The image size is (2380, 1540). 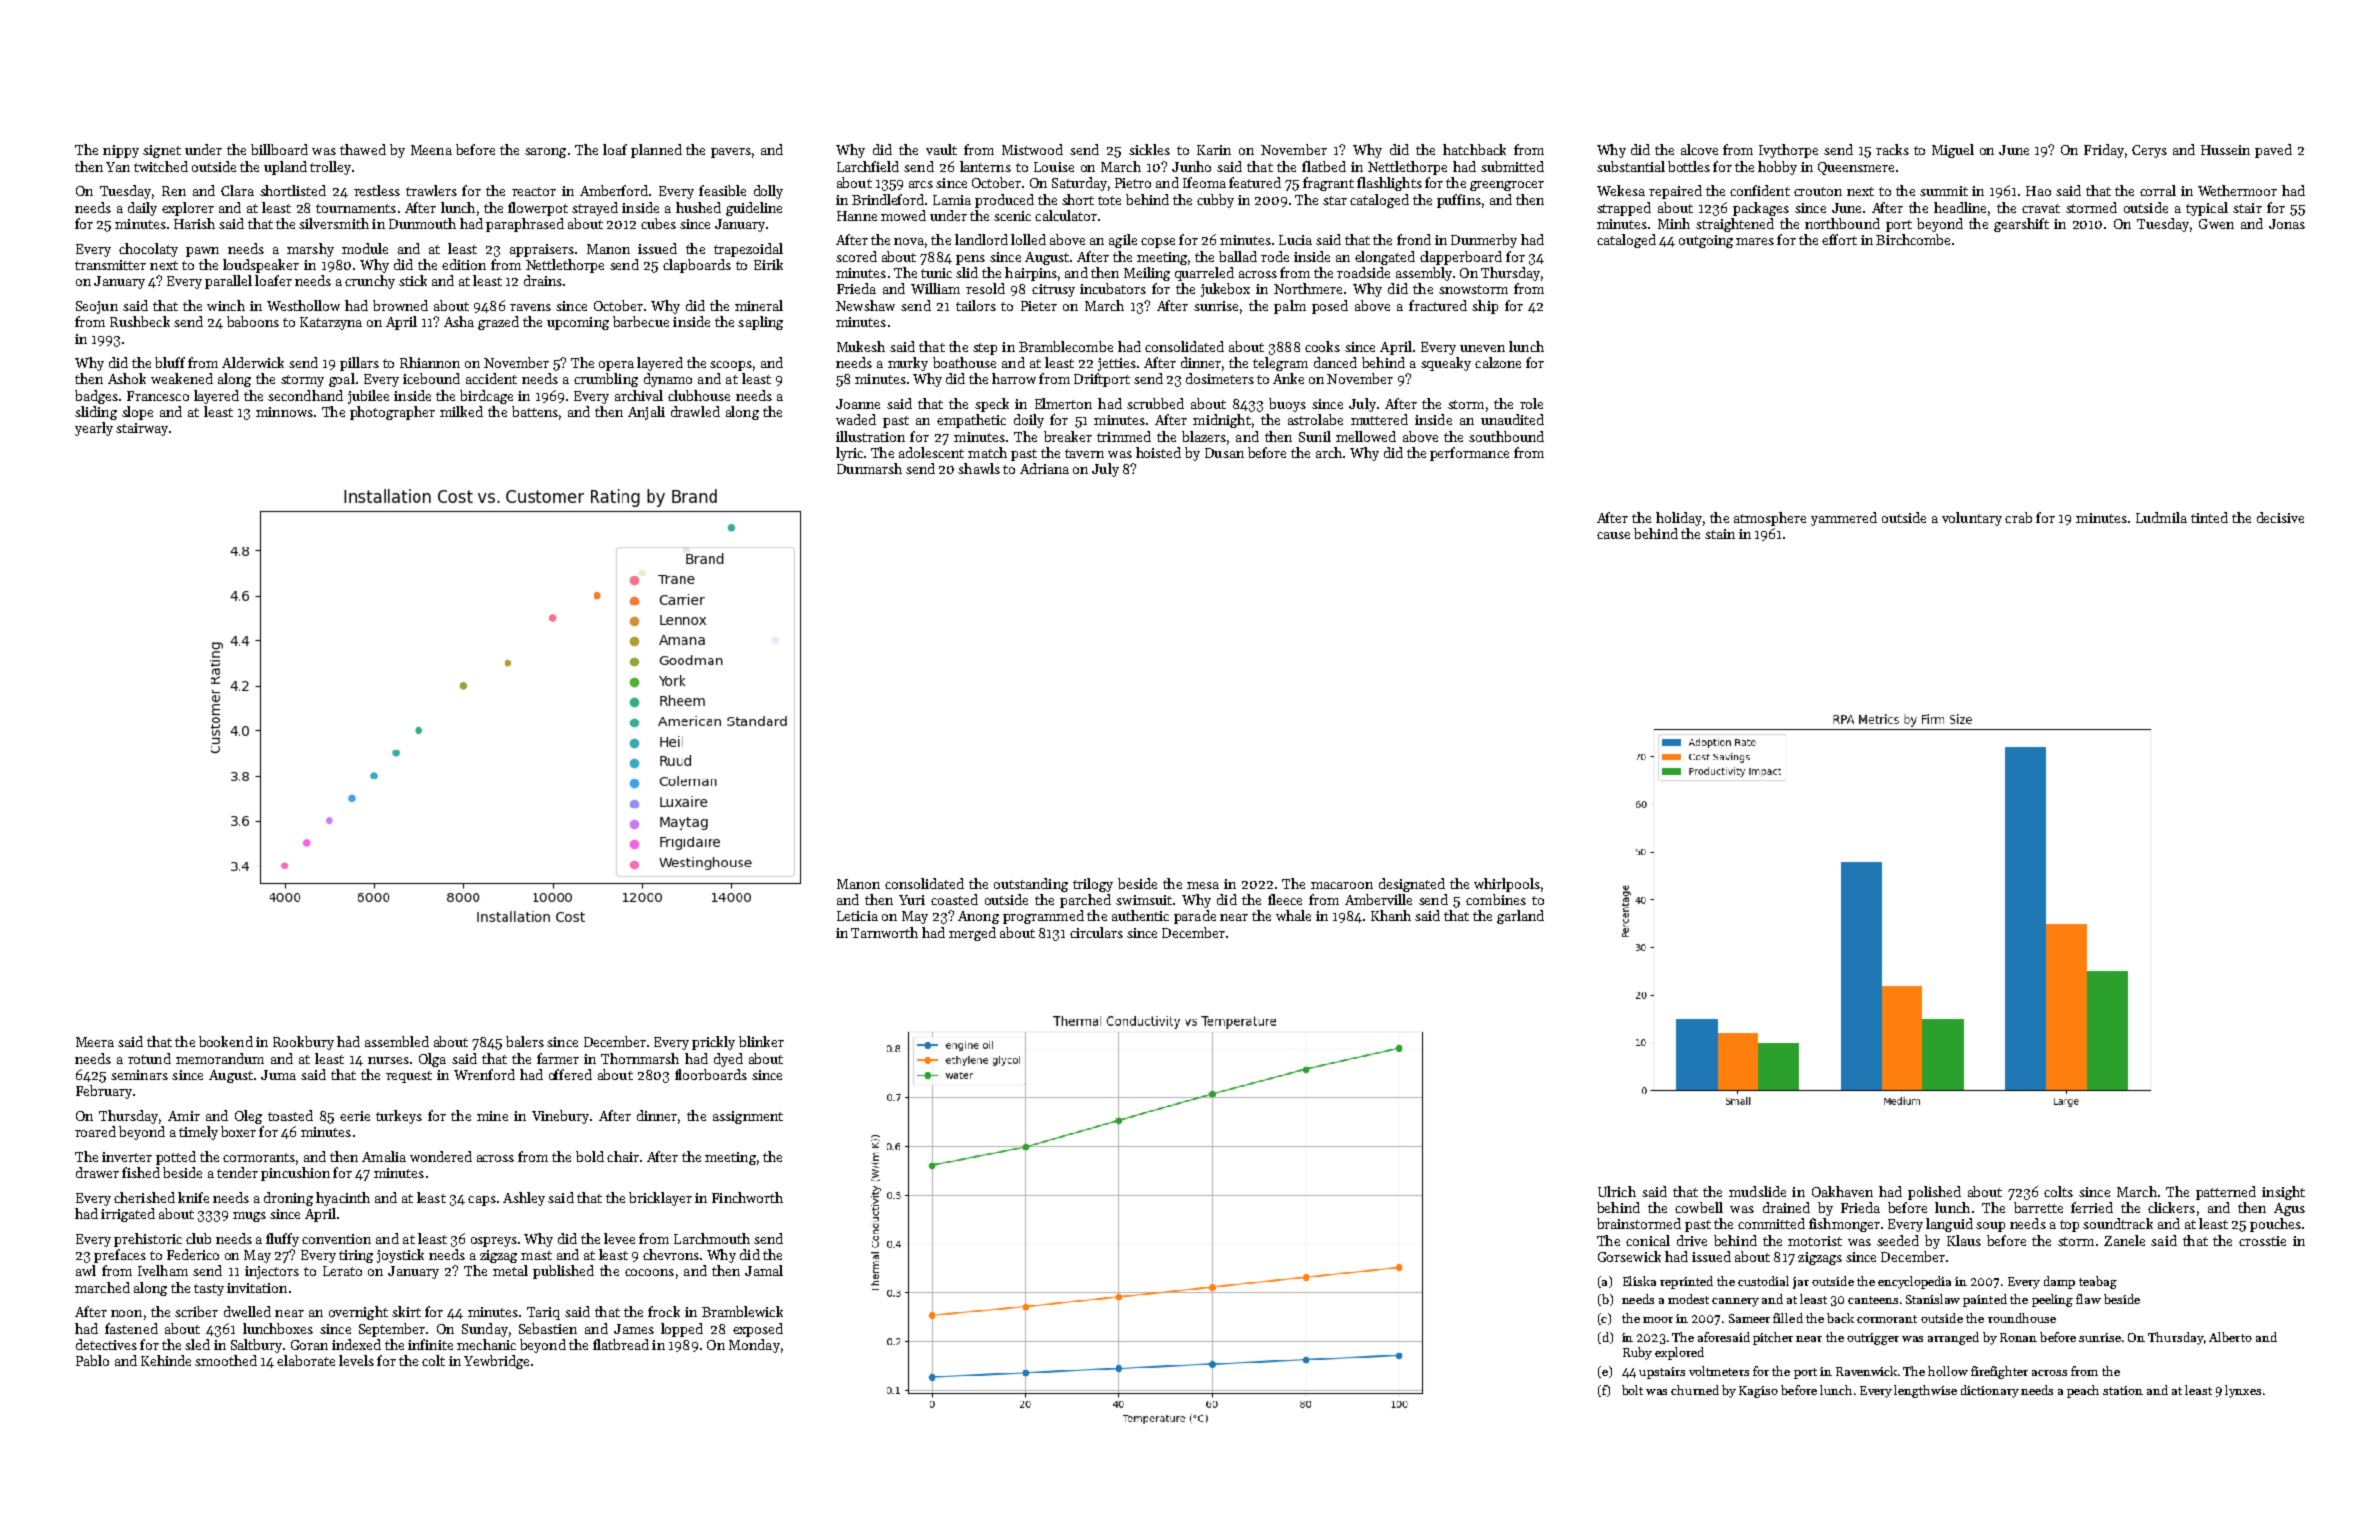 What do you see at coordinates (1032, 149) in the screenshot?
I see `Mistwood` at bounding box center [1032, 149].
